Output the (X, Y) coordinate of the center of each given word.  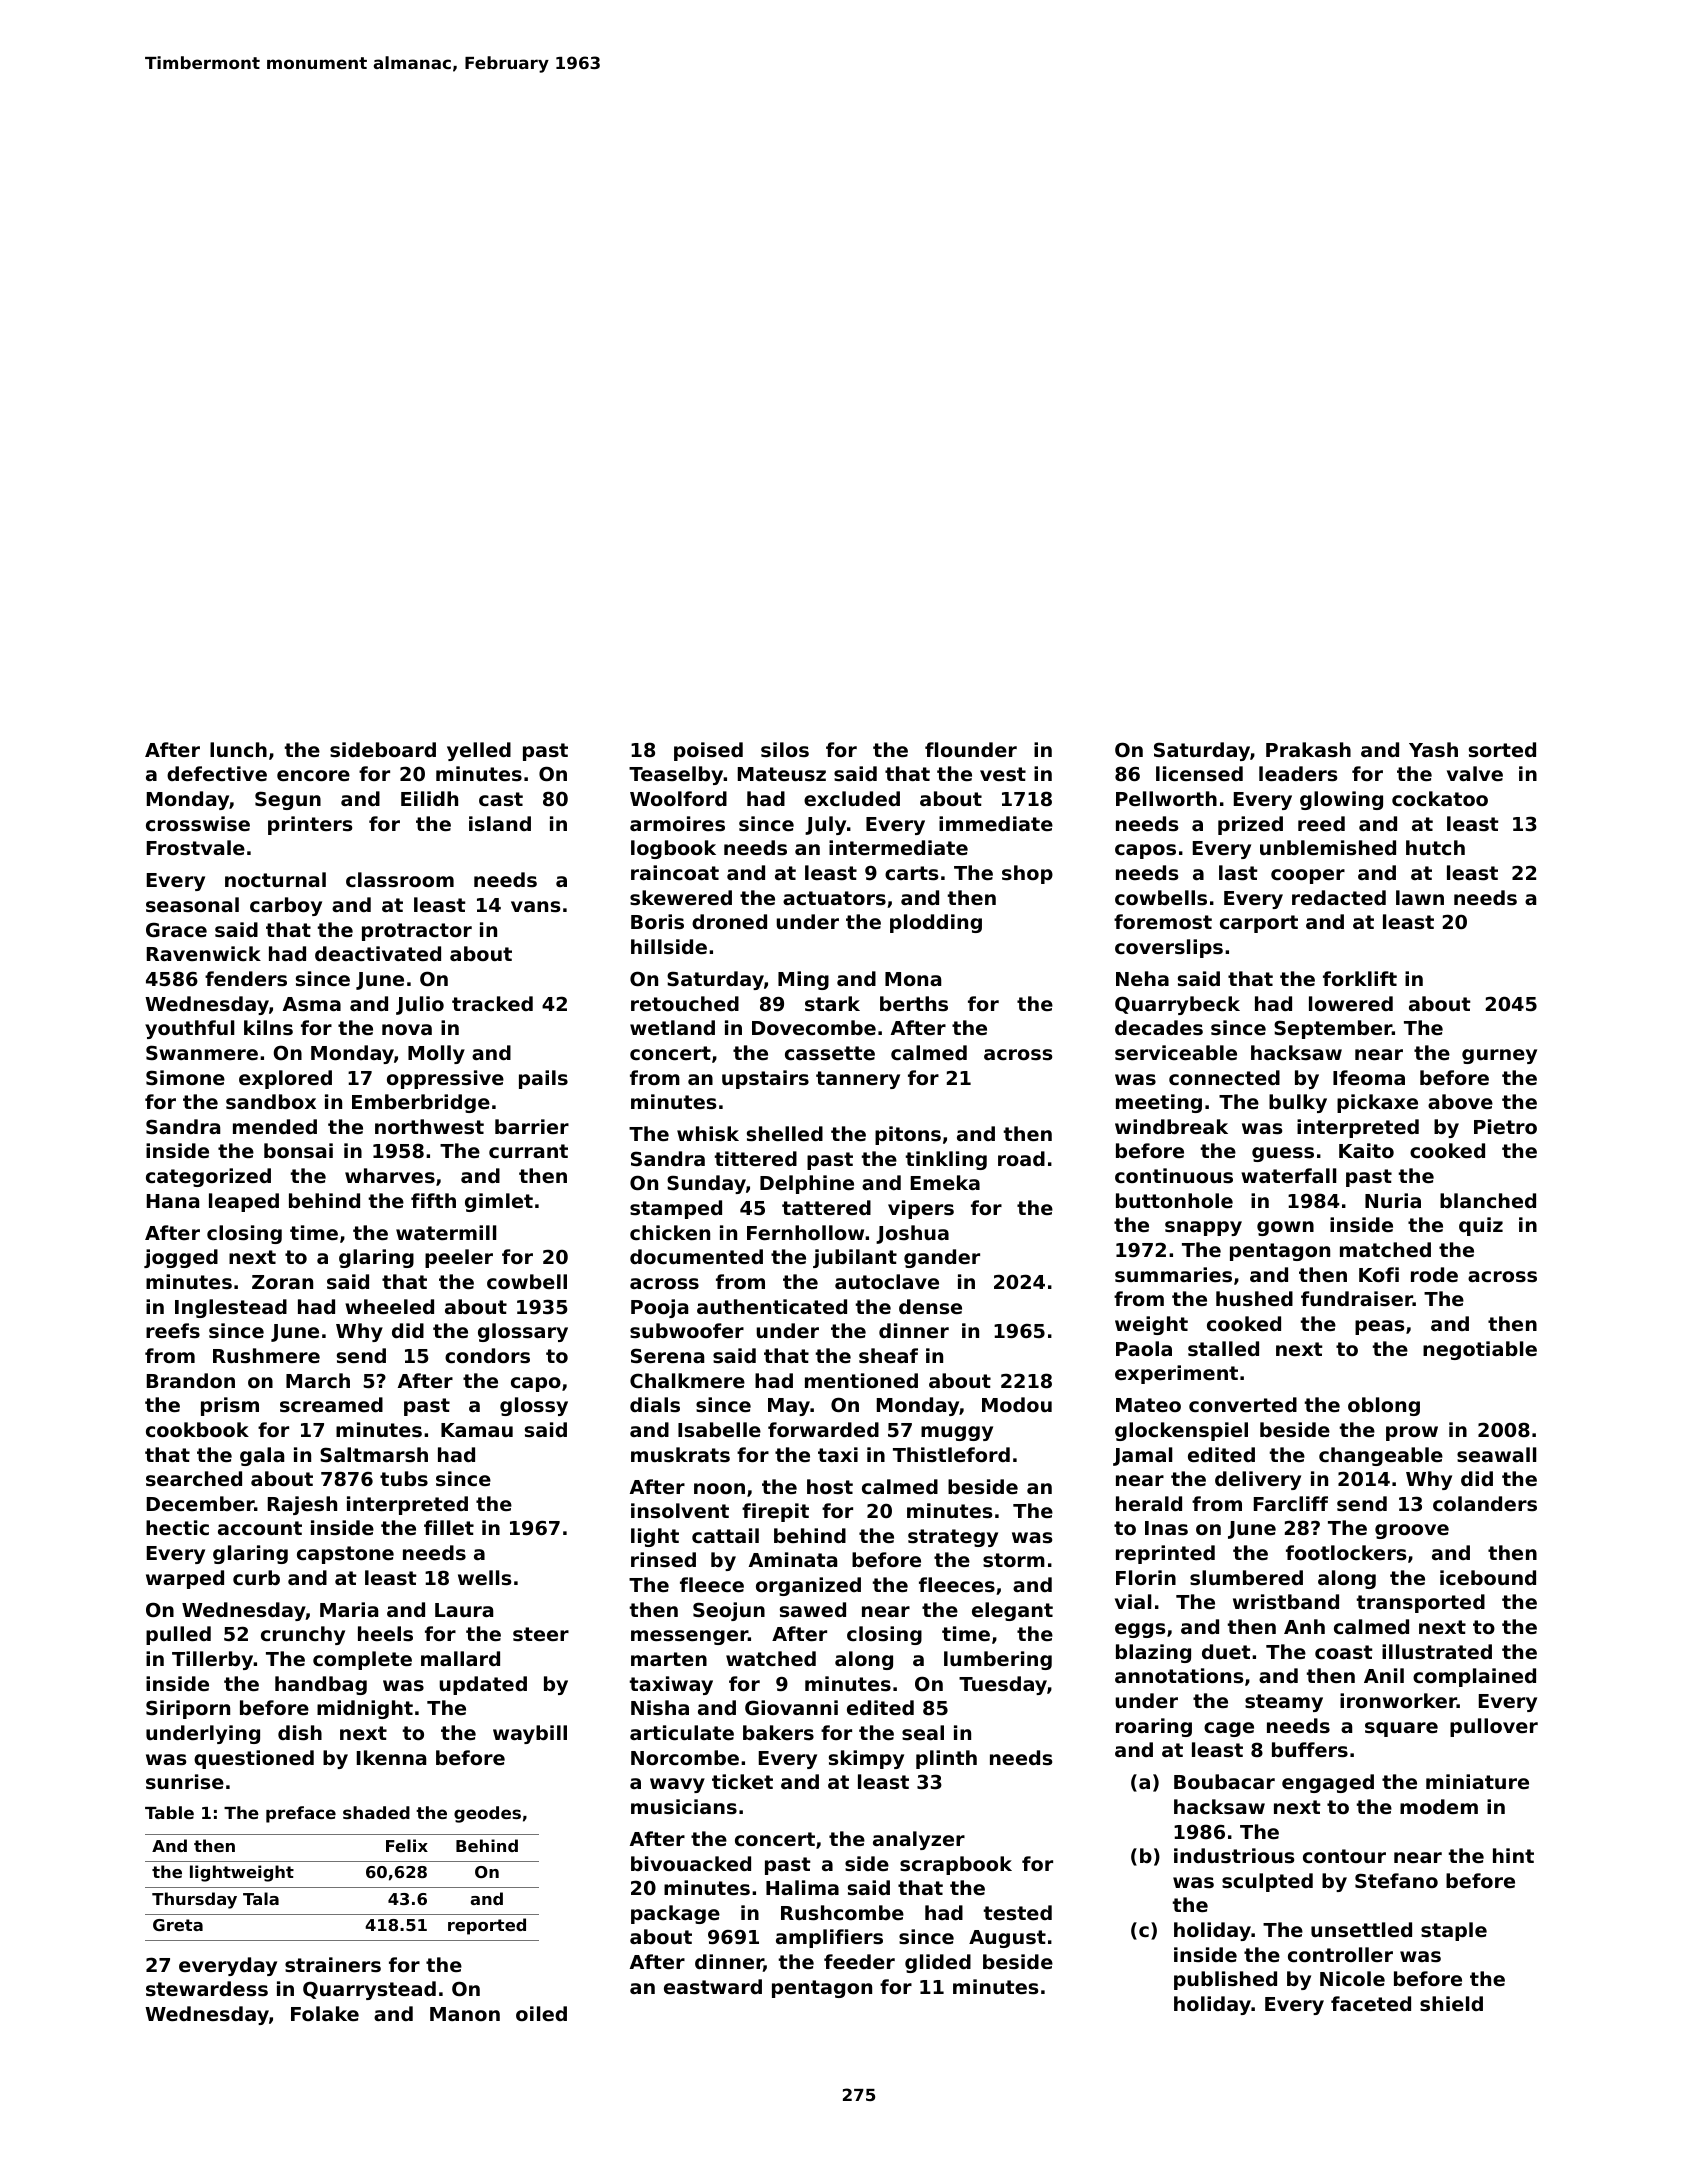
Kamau (477, 1430)
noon (719, 1488)
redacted (1339, 897)
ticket (742, 1781)
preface (301, 1814)
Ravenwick (204, 953)
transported (1420, 1603)
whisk (708, 1133)
